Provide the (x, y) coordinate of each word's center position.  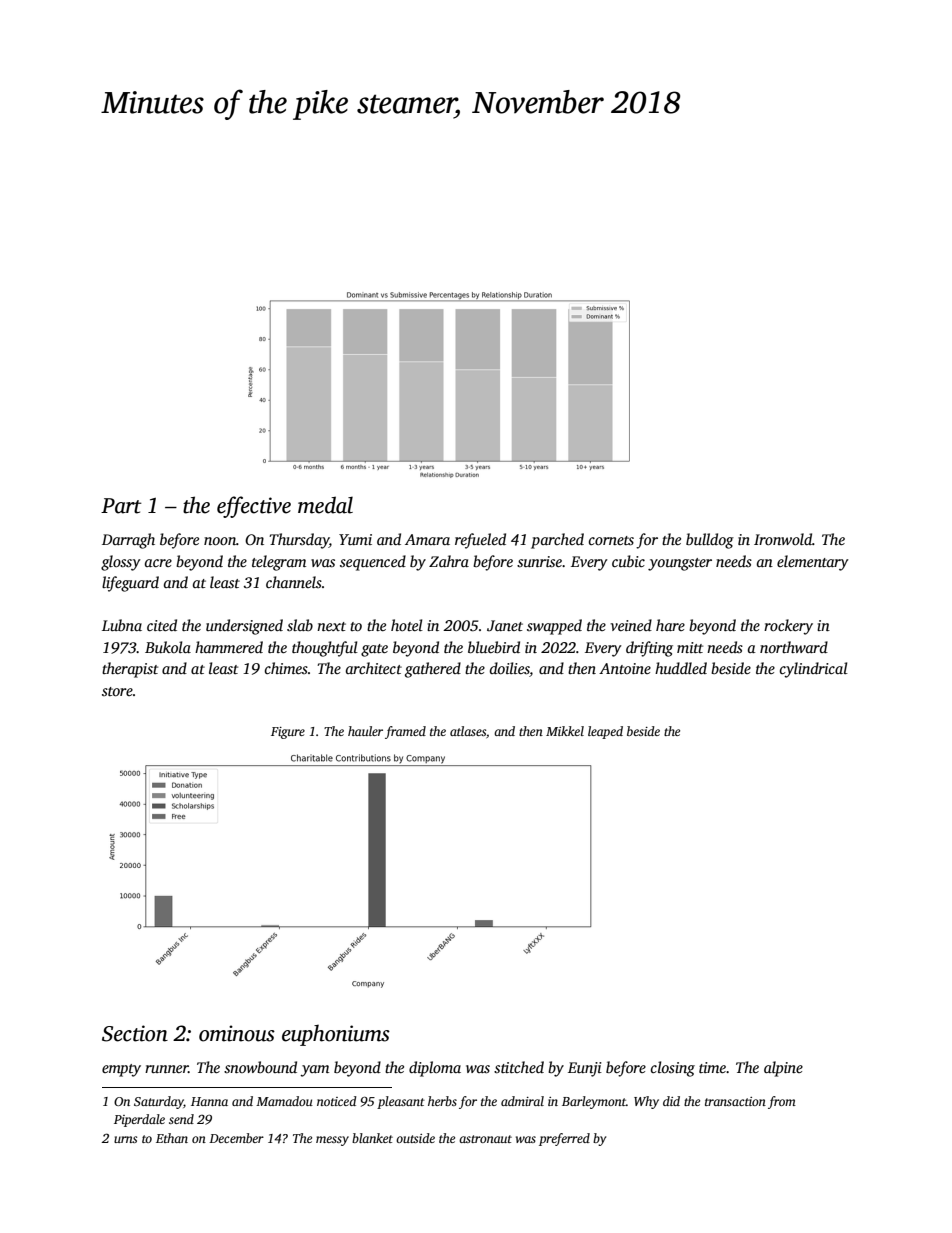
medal (325, 505)
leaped (605, 732)
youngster (680, 564)
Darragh (128, 541)
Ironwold (783, 539)
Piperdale (139, 1120)
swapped (554, 627)
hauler (365, 731)
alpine (783, 1069)
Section (135, 1033)
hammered (229, 647)
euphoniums (336, 1035)
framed (405, 732)
